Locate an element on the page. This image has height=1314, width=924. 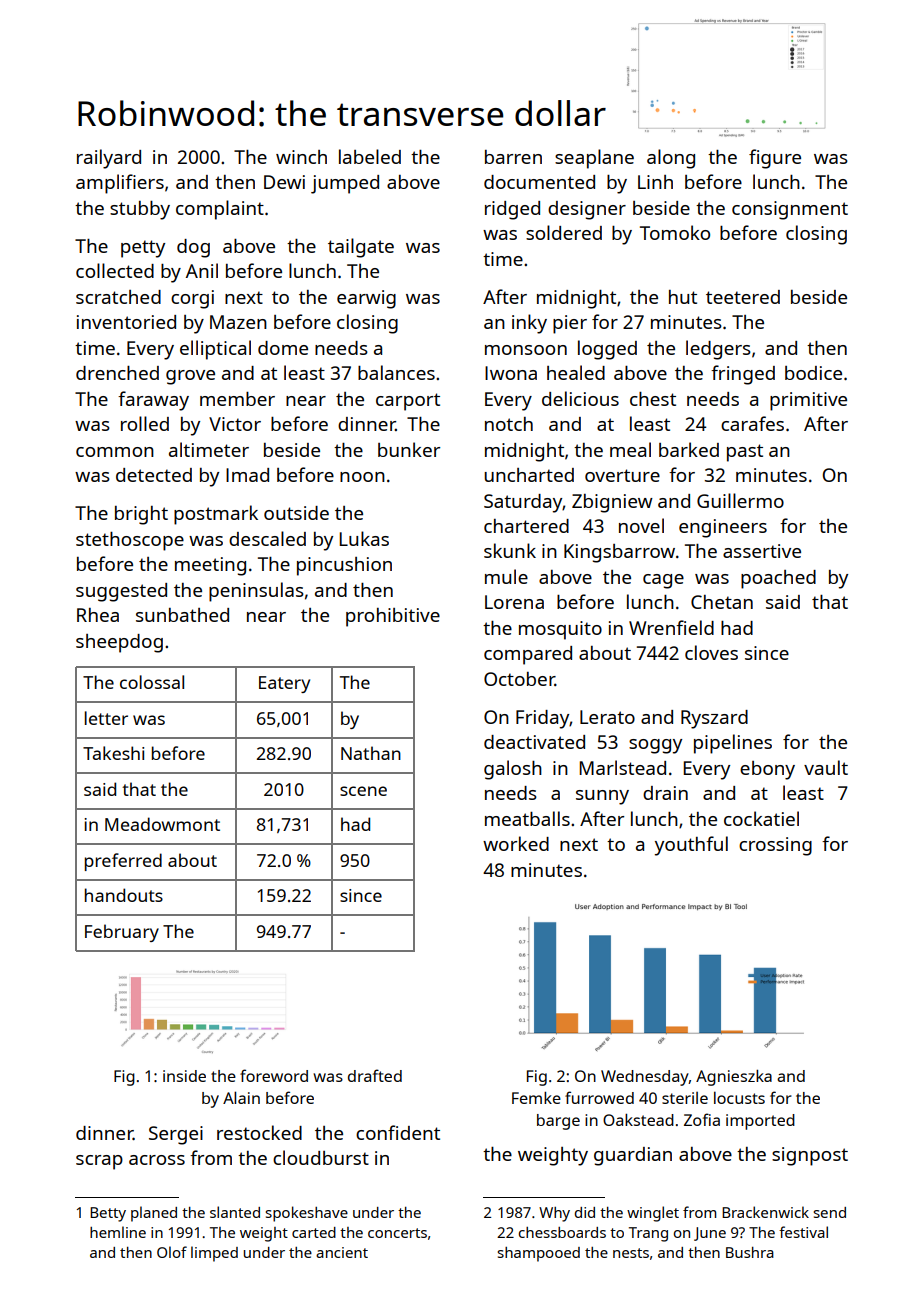
ebony is located at coordinates (767, 770).
